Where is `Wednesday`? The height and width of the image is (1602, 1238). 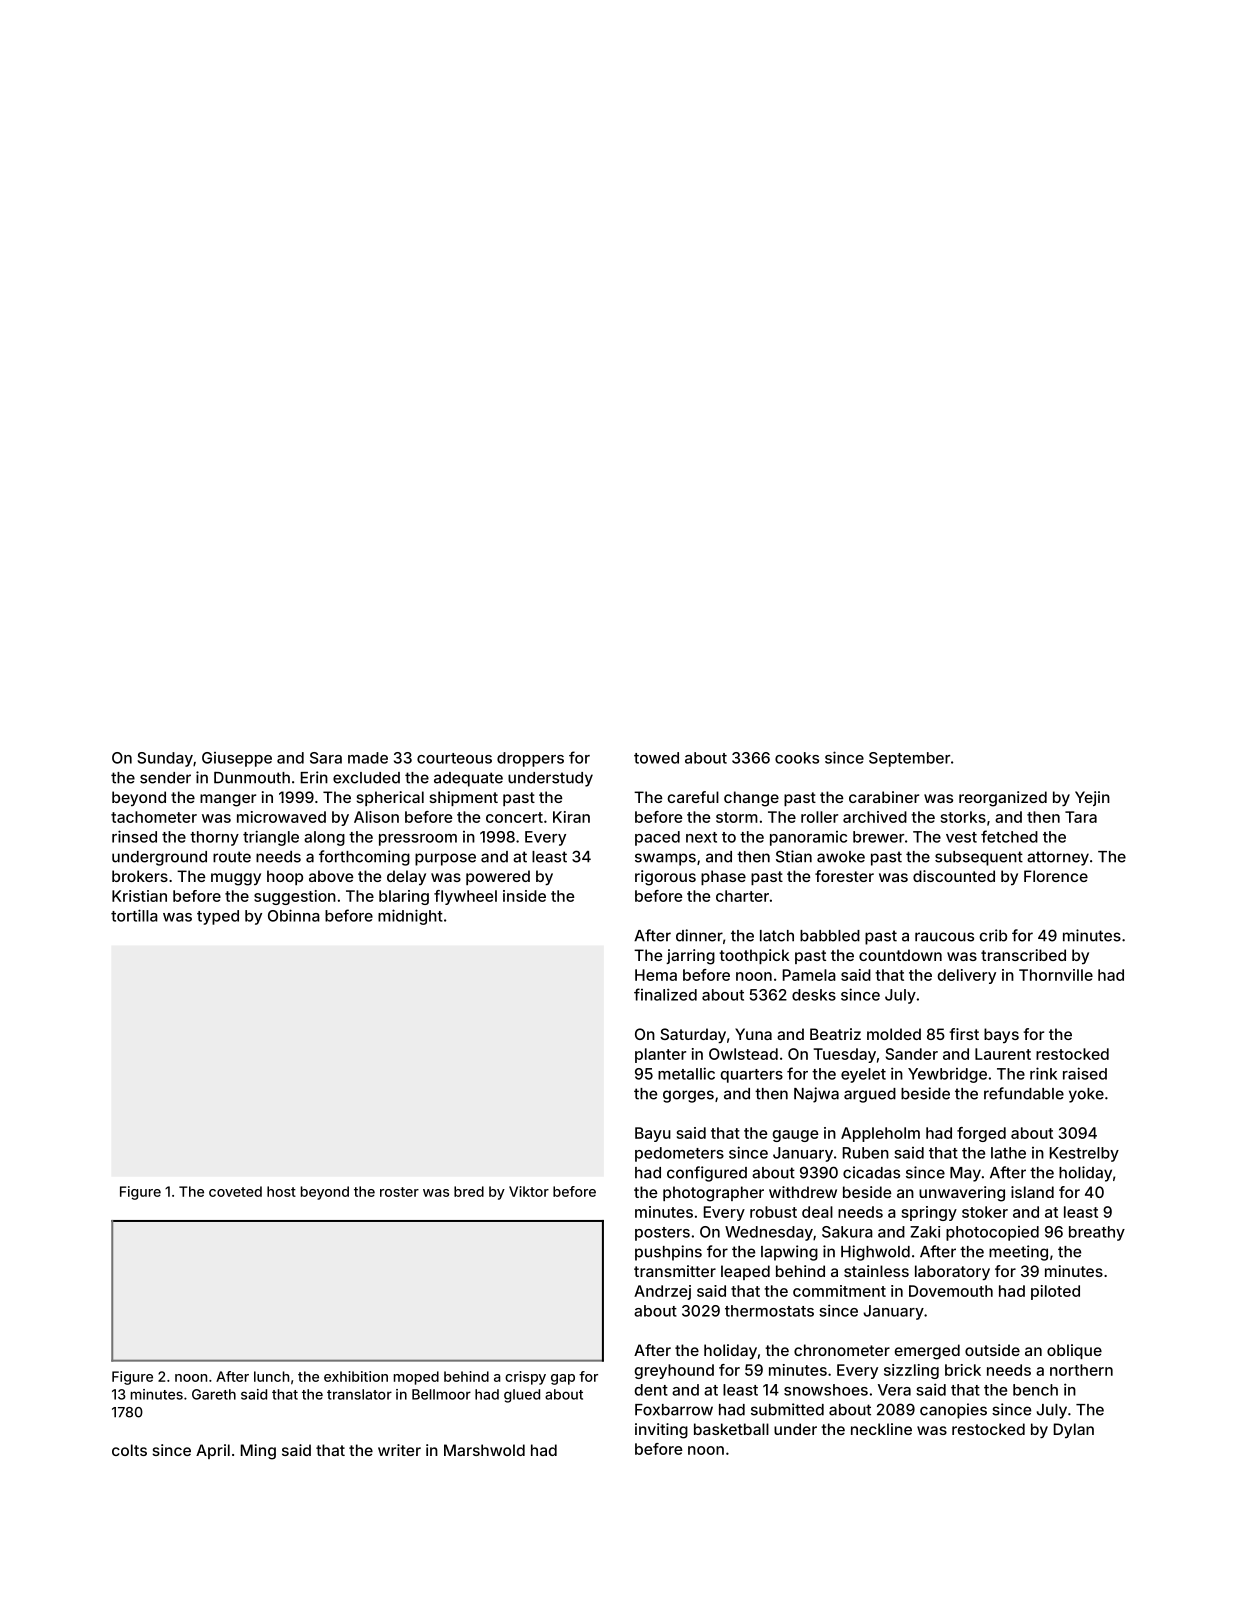
Wednesday is located at coordinates (769, 1233).
